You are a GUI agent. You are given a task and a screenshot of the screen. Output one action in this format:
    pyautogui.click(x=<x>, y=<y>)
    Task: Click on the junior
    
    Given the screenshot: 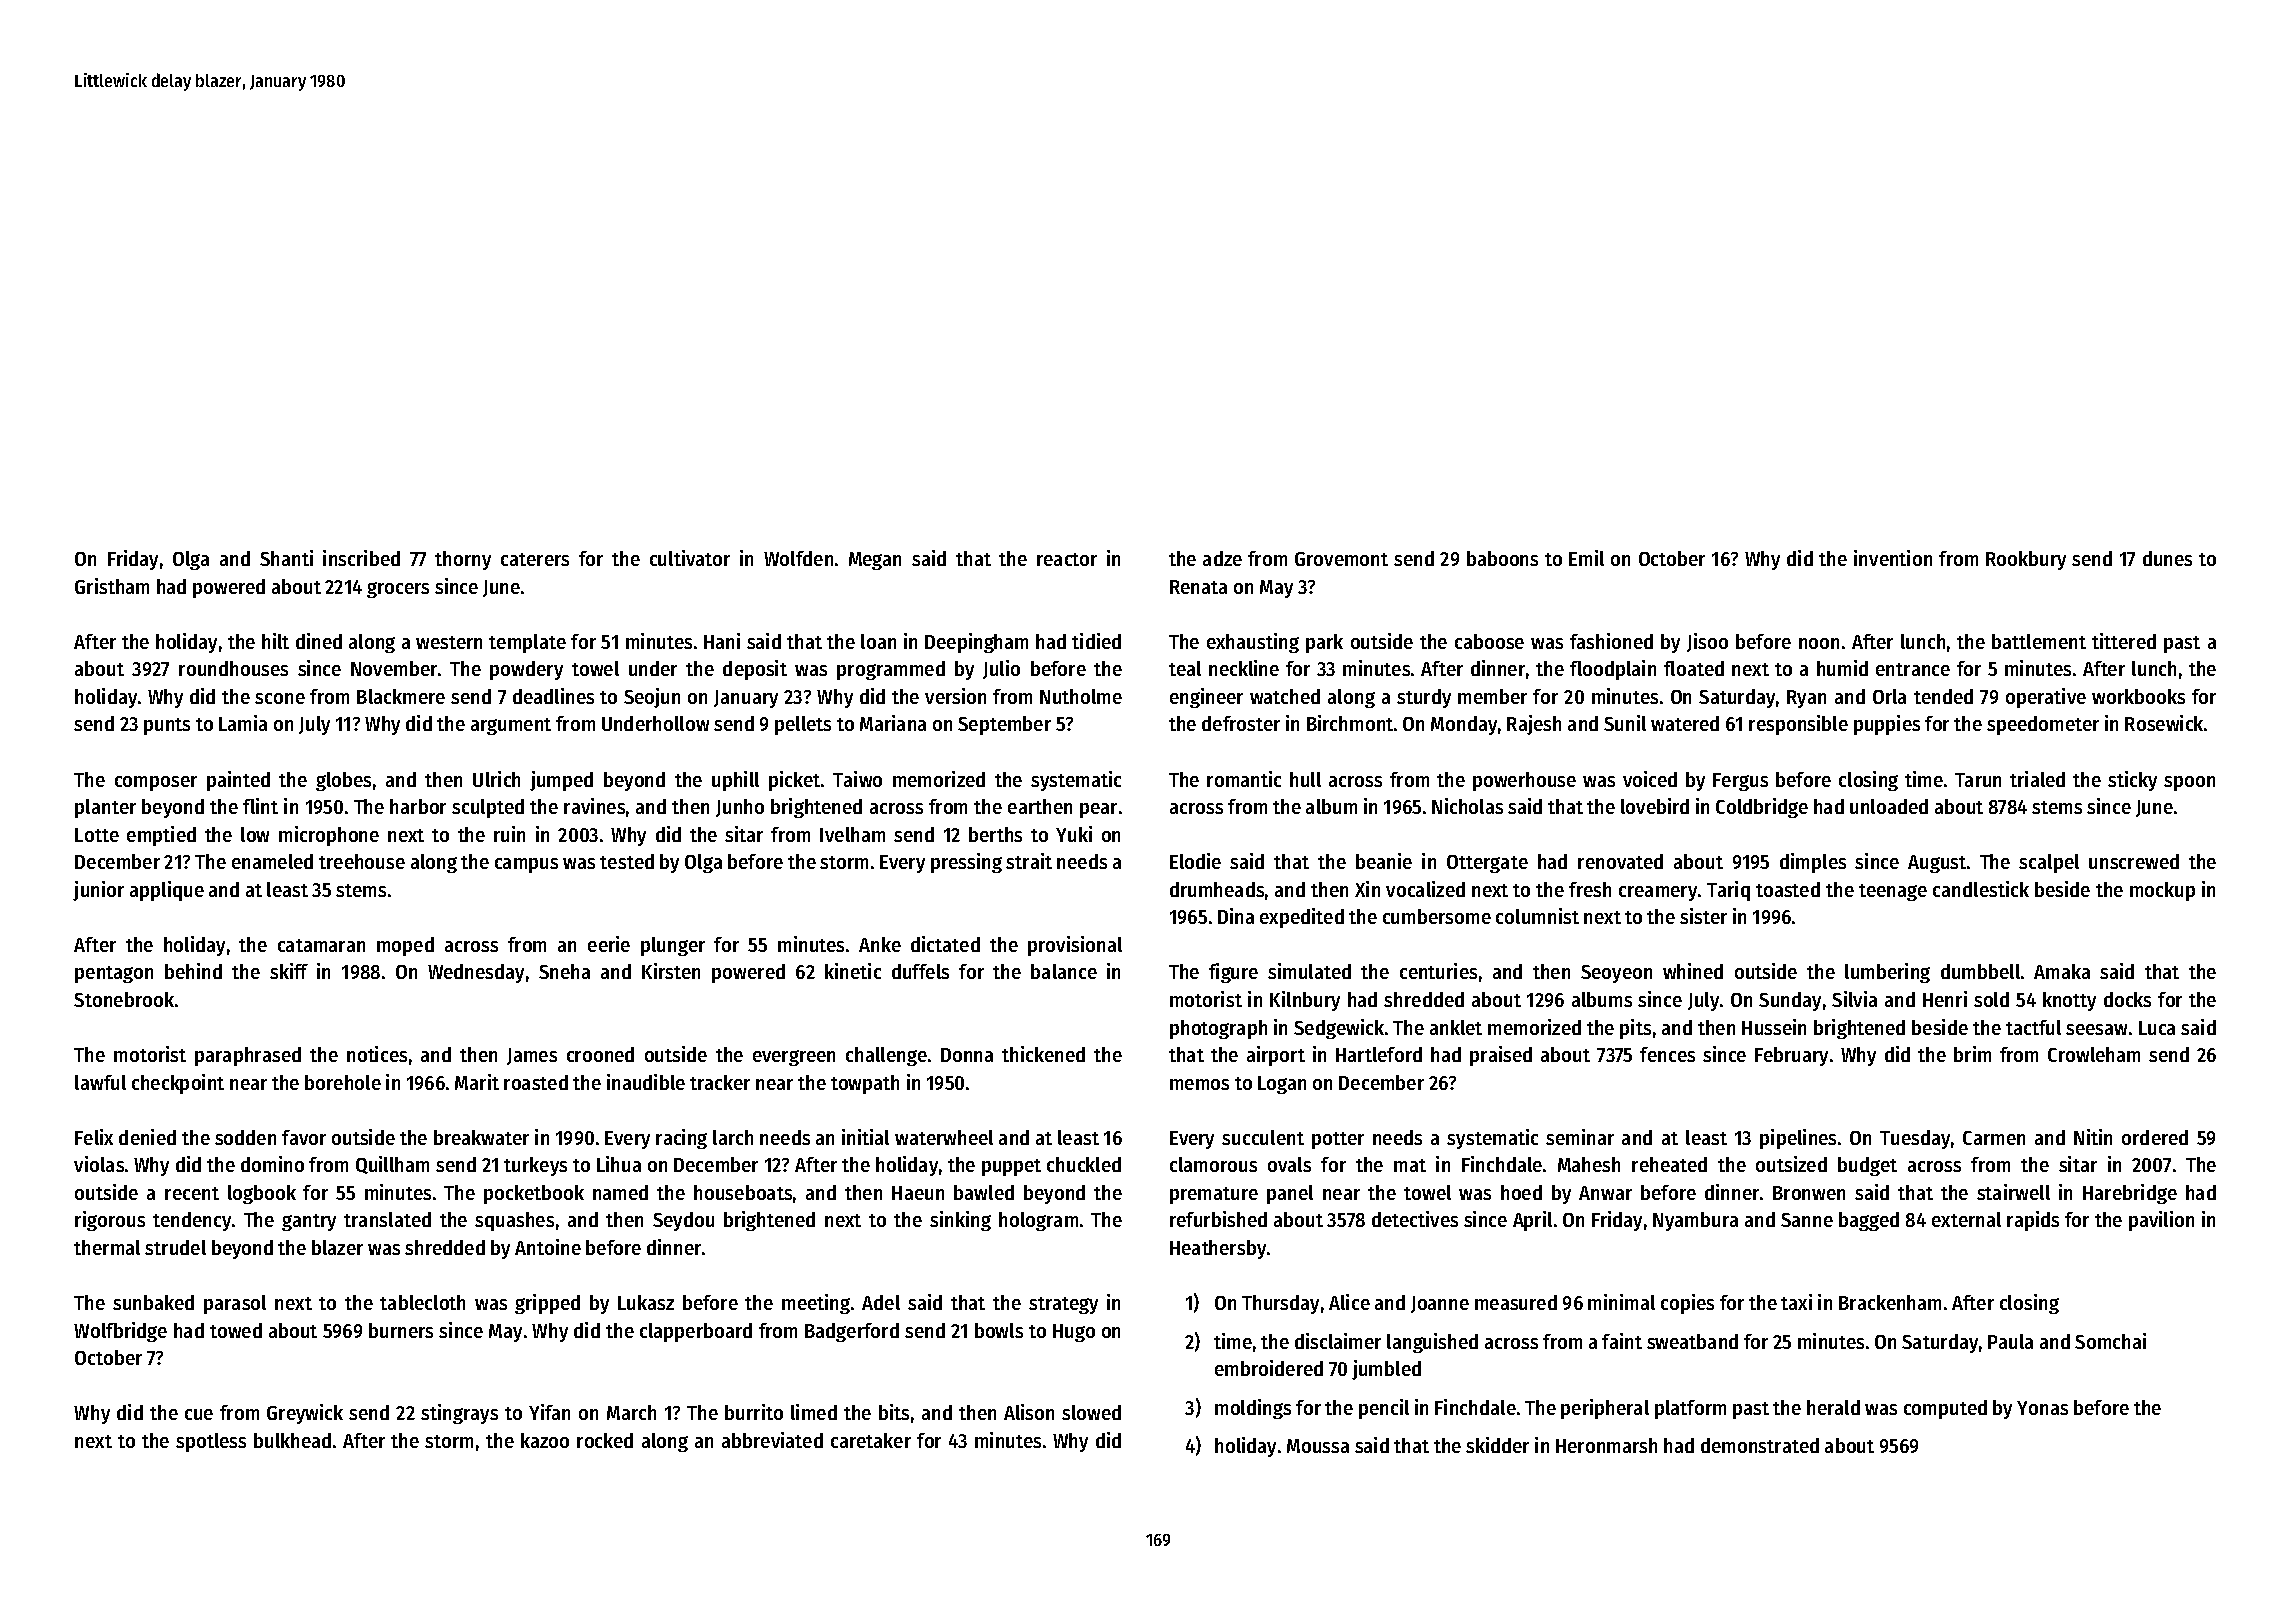 What is the action you would take?
    pyautogui.click(x=98, y=891)
